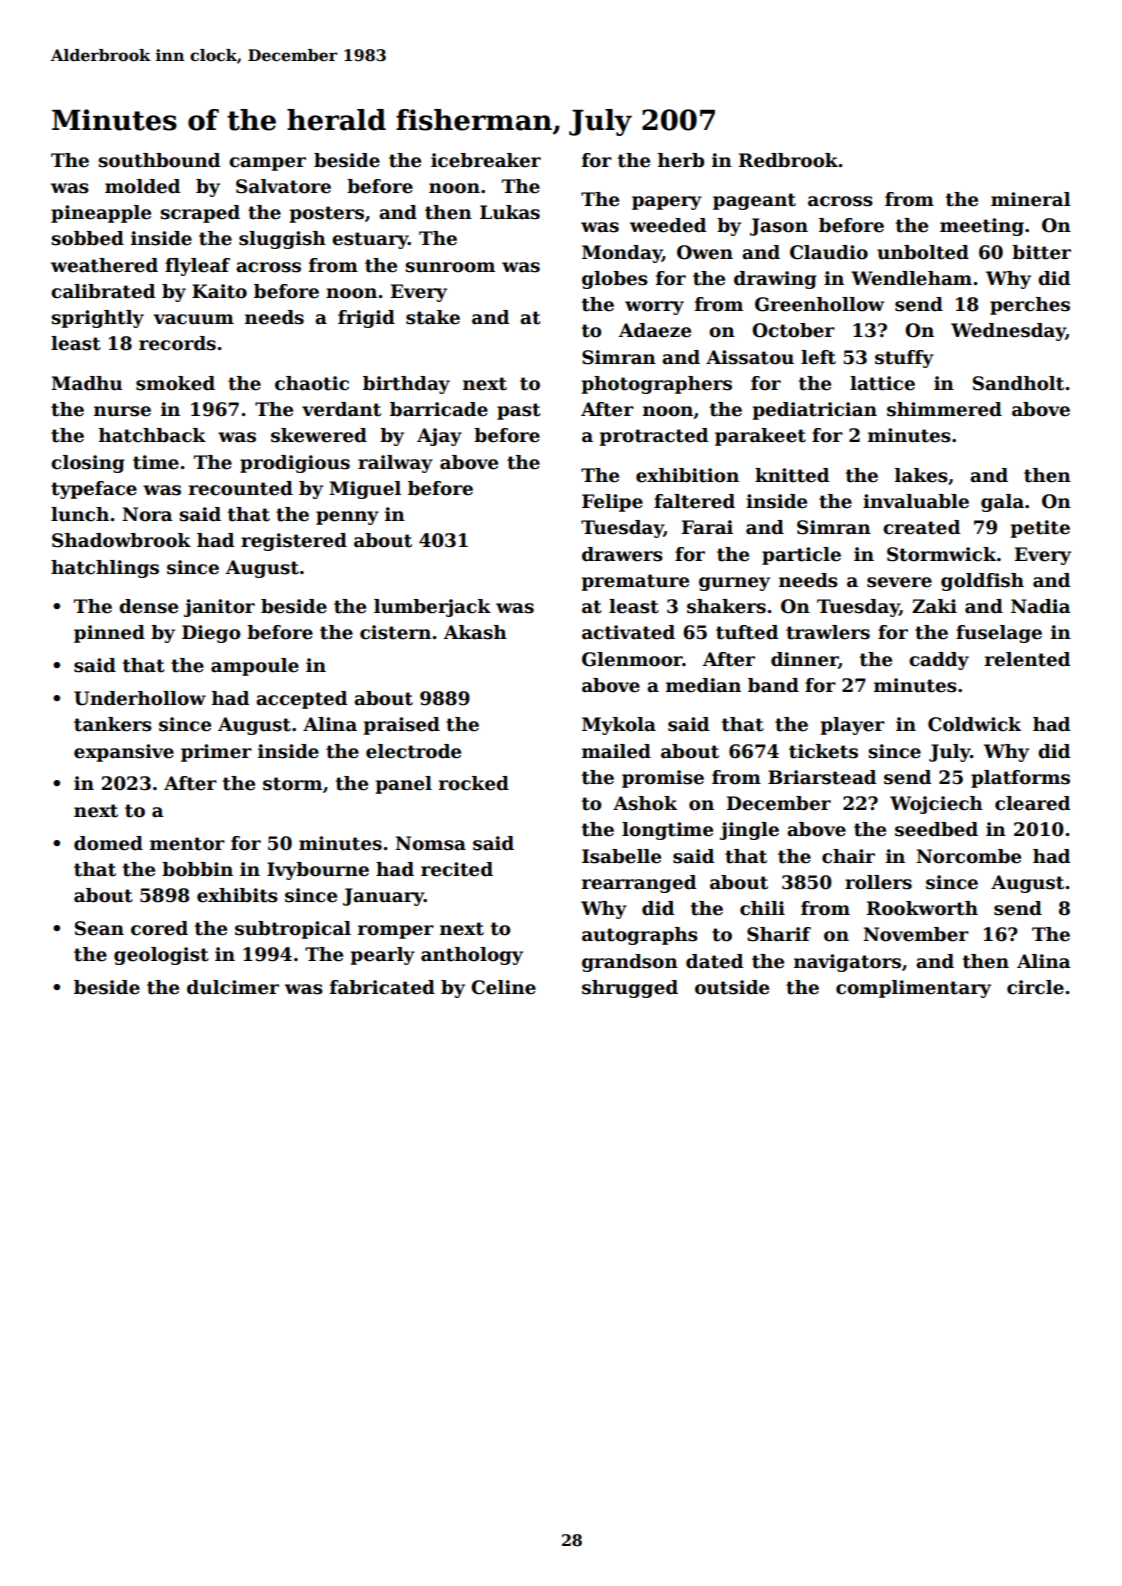  What do you see at coordinates (88, 464) in the image?
I see `closing` at bounding box center [88, 464].
